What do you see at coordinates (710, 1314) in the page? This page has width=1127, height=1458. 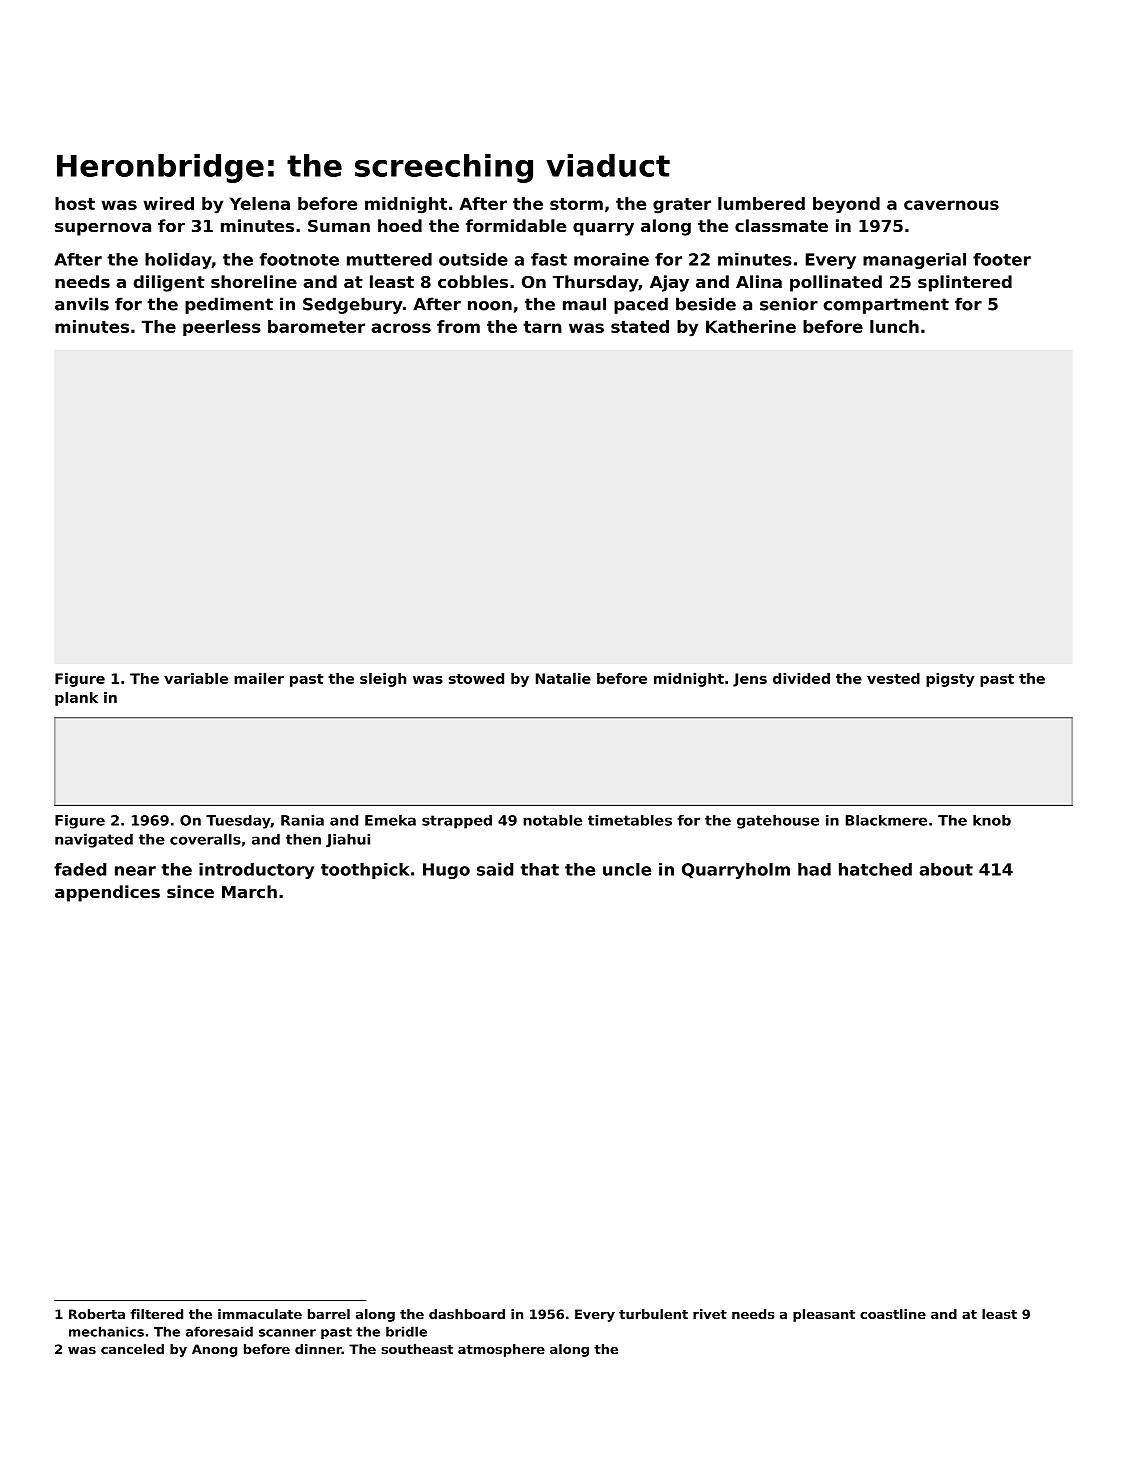 I see `rivet` at bounding box center [710, 1314].
